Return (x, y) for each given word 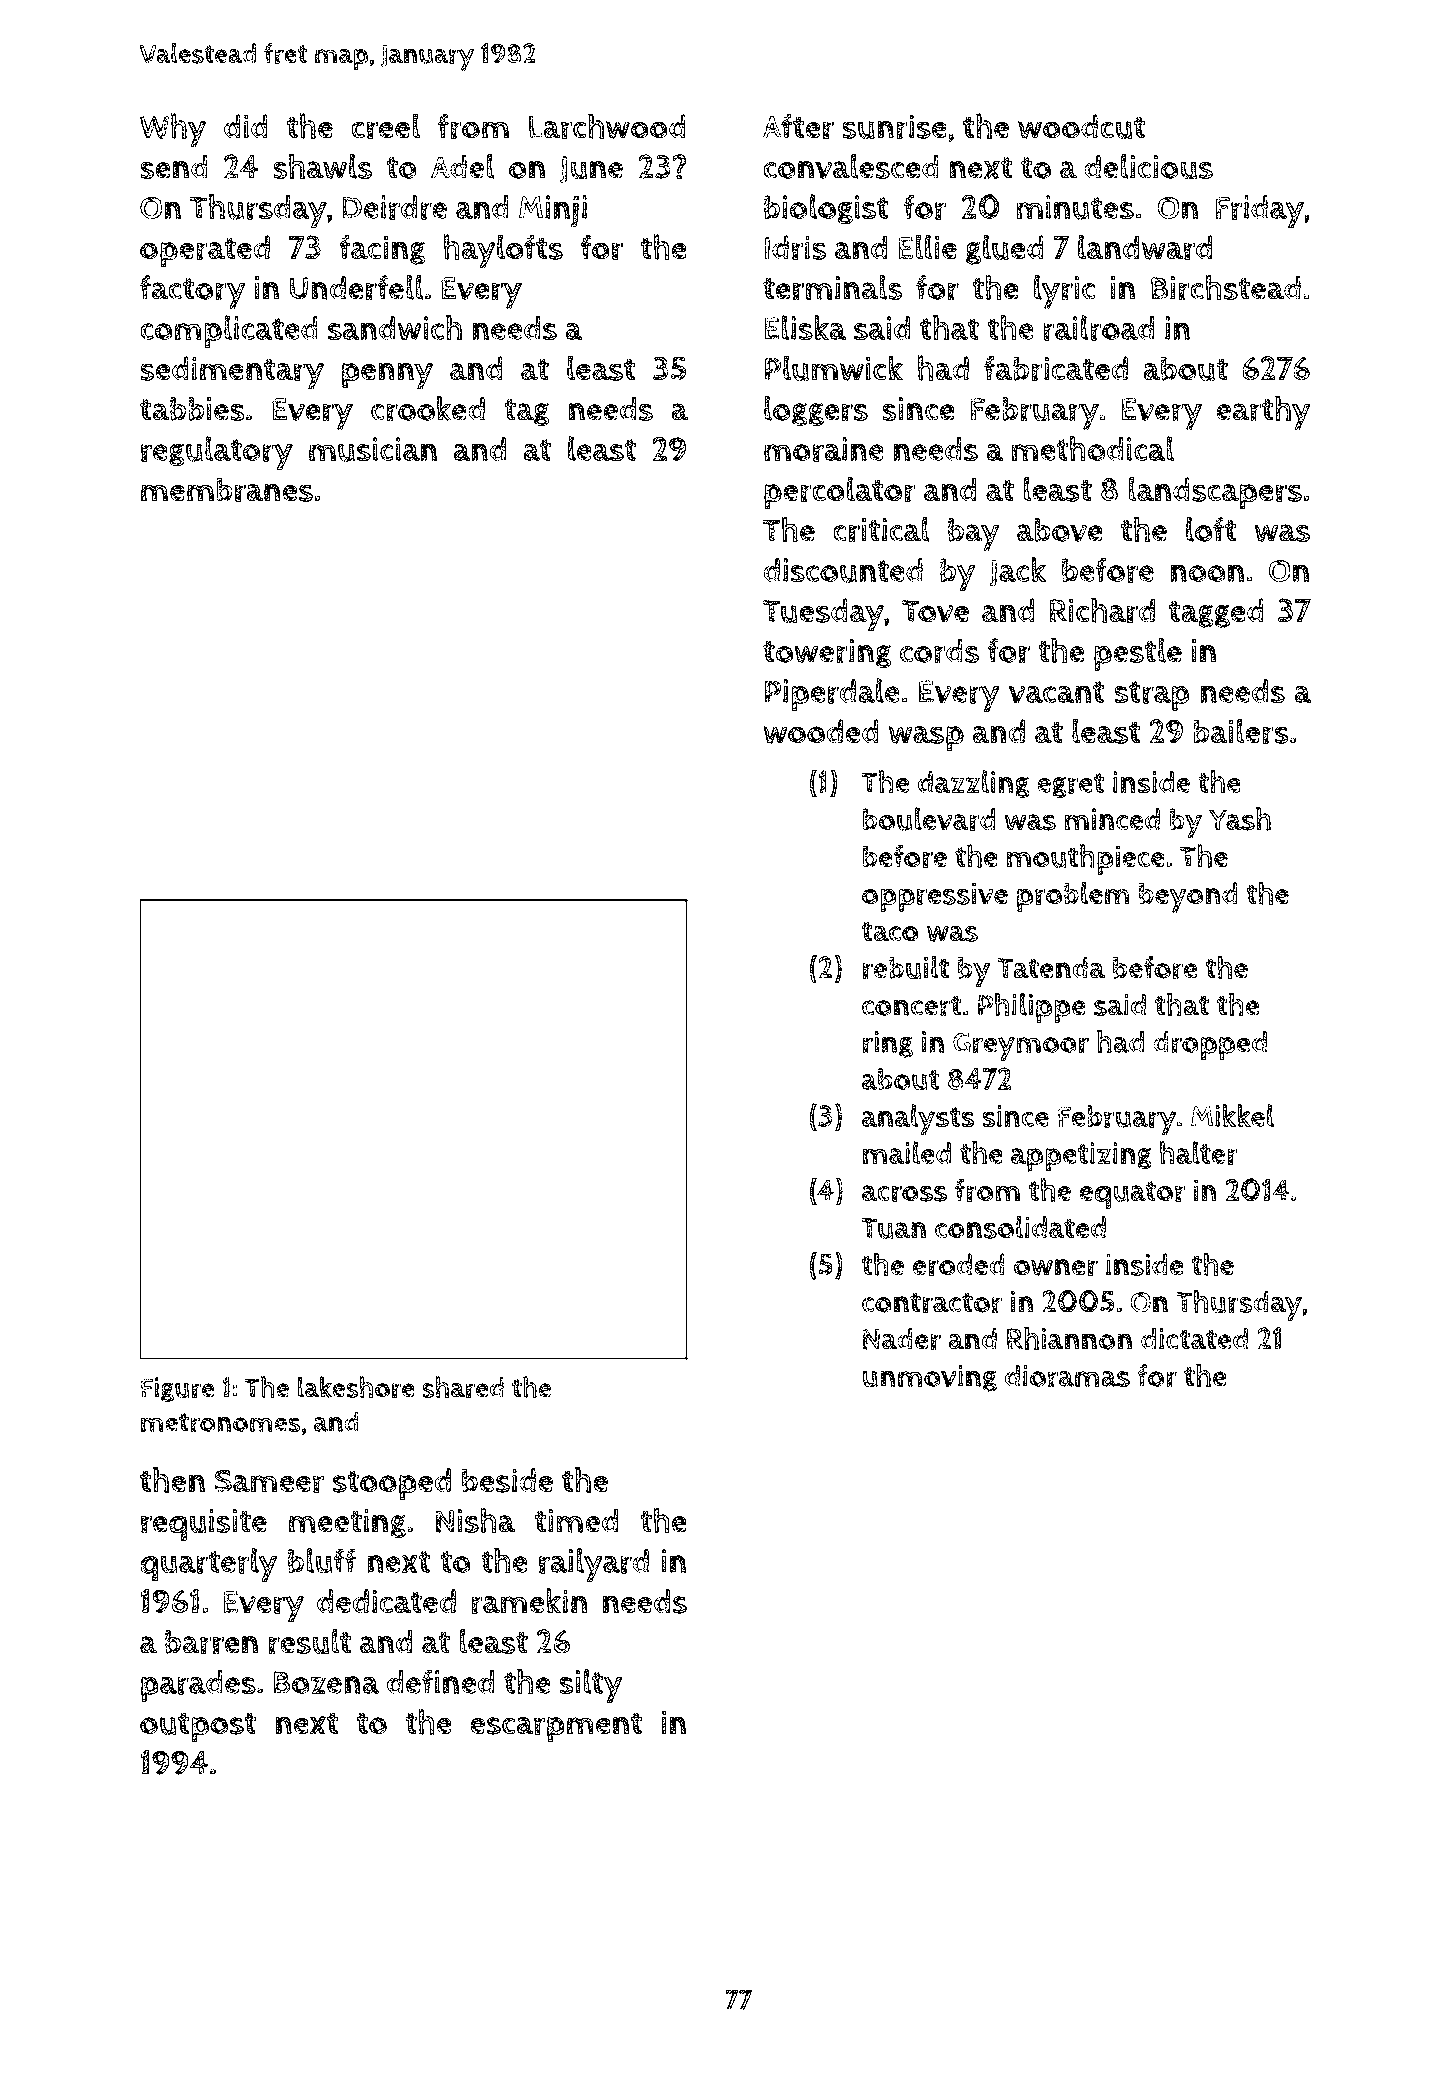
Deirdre (394, 207)
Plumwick (834, 368)
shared (463, 1387)
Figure (177, 1389)
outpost (198, 1727)
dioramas (1067, 1376)
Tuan (893, 1228)
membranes (227, 490)
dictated (1194, 1338)
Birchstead (1226, 288)
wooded (821, 731)
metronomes (221, 1423)
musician (373, 449)
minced (1112, 819)
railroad (1099, 328)
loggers (816, 411)
